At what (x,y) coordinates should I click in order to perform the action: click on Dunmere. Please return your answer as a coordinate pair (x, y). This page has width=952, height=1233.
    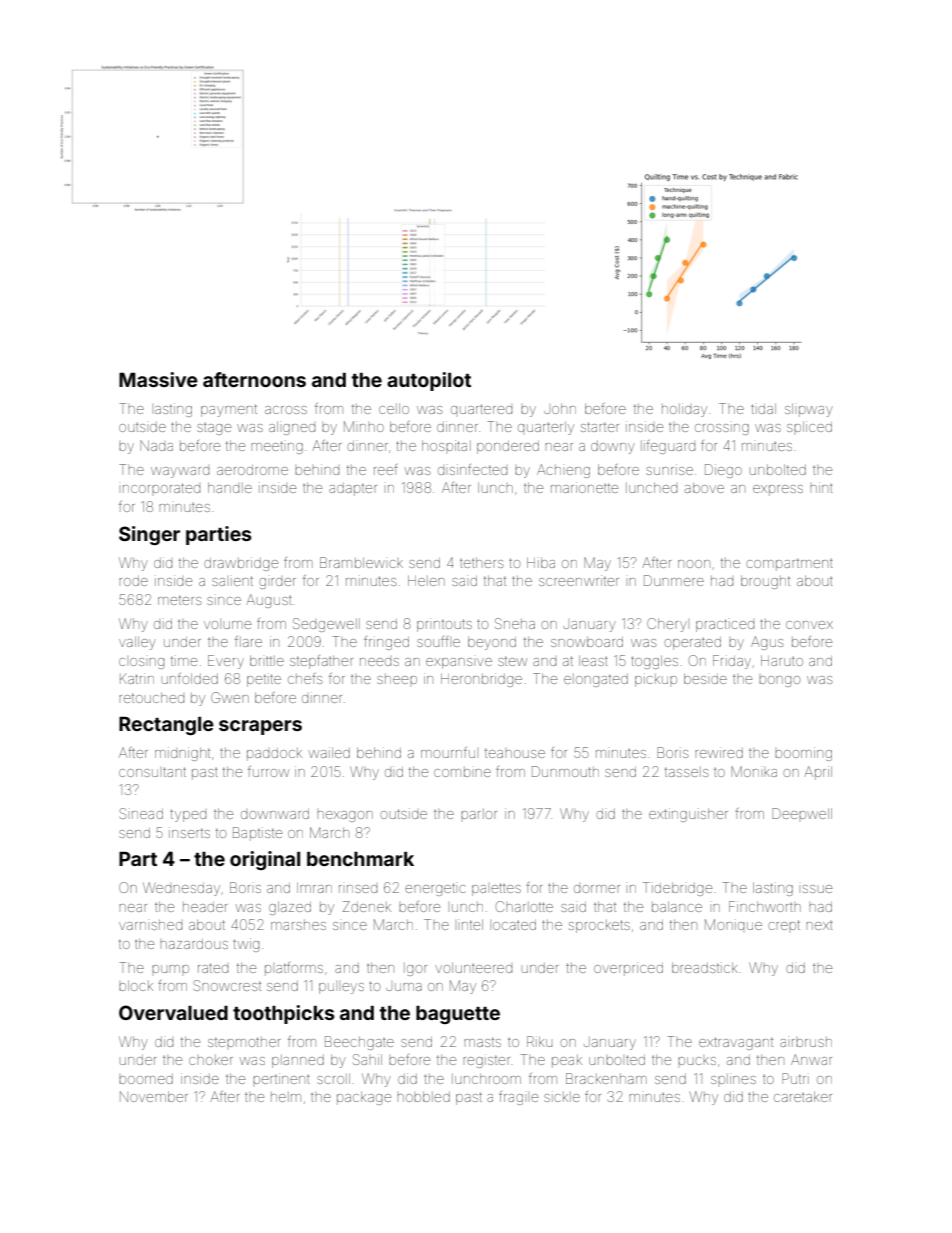
    Looking at the image, I should click on (674, 580).
